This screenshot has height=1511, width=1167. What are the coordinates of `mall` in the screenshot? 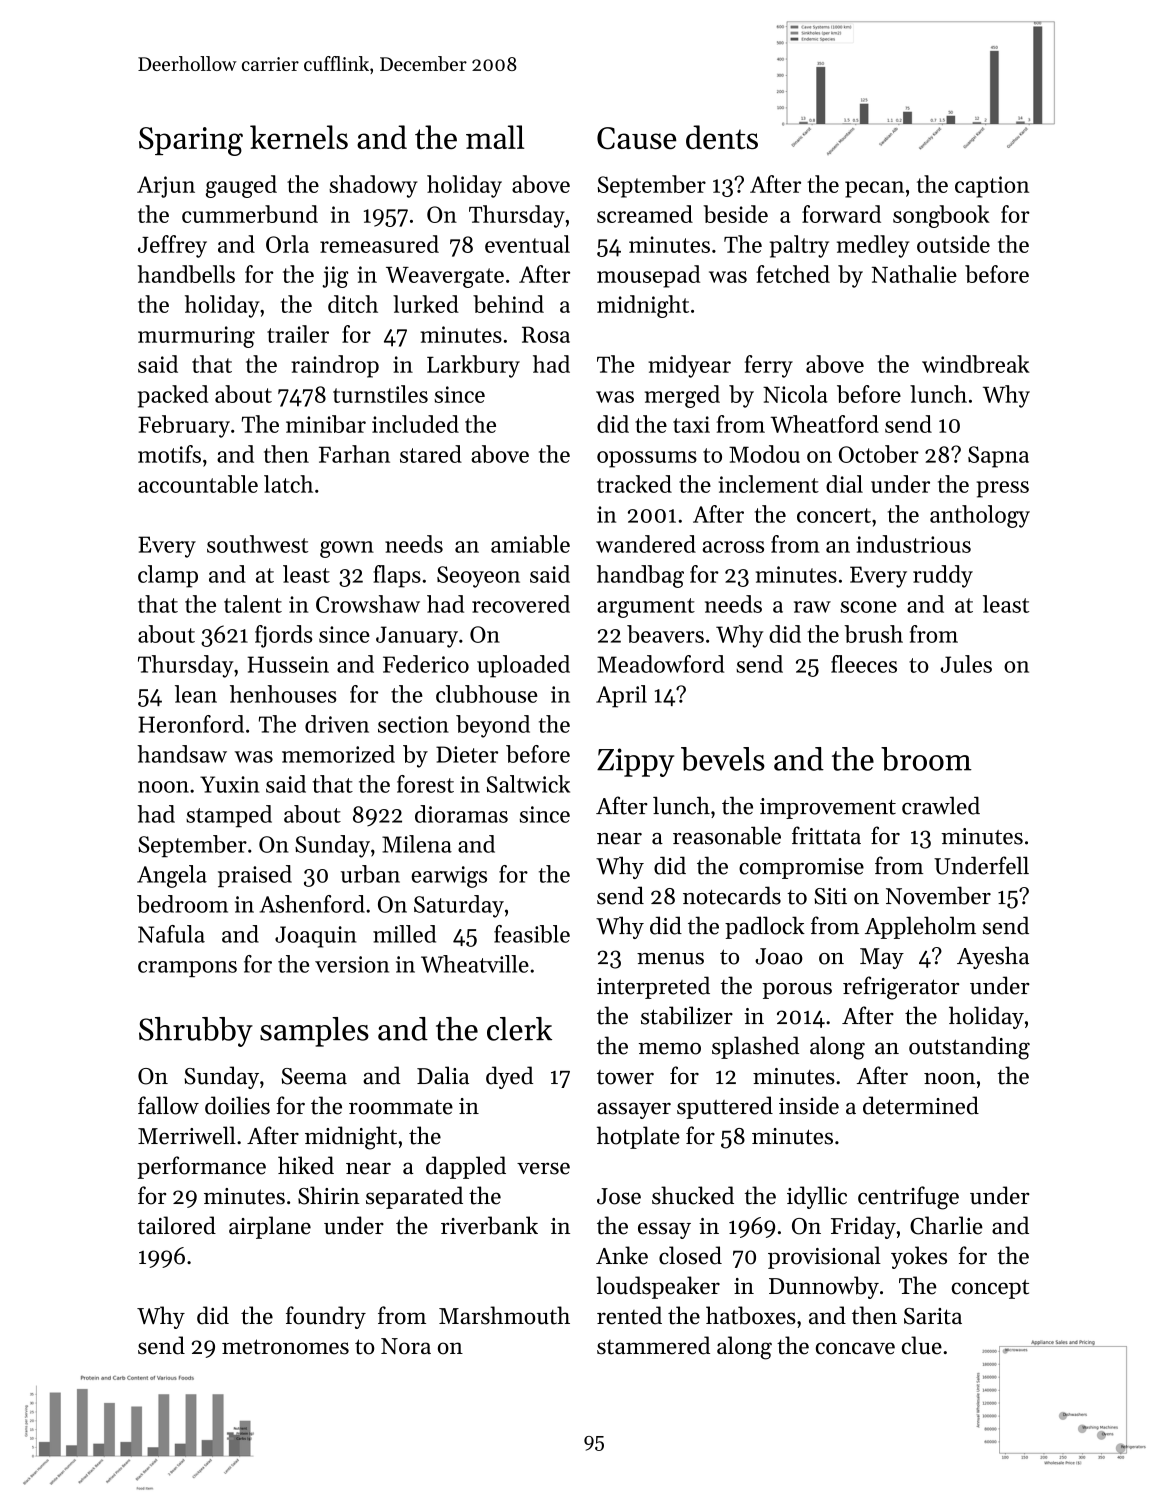 It's located at (495, 137).
